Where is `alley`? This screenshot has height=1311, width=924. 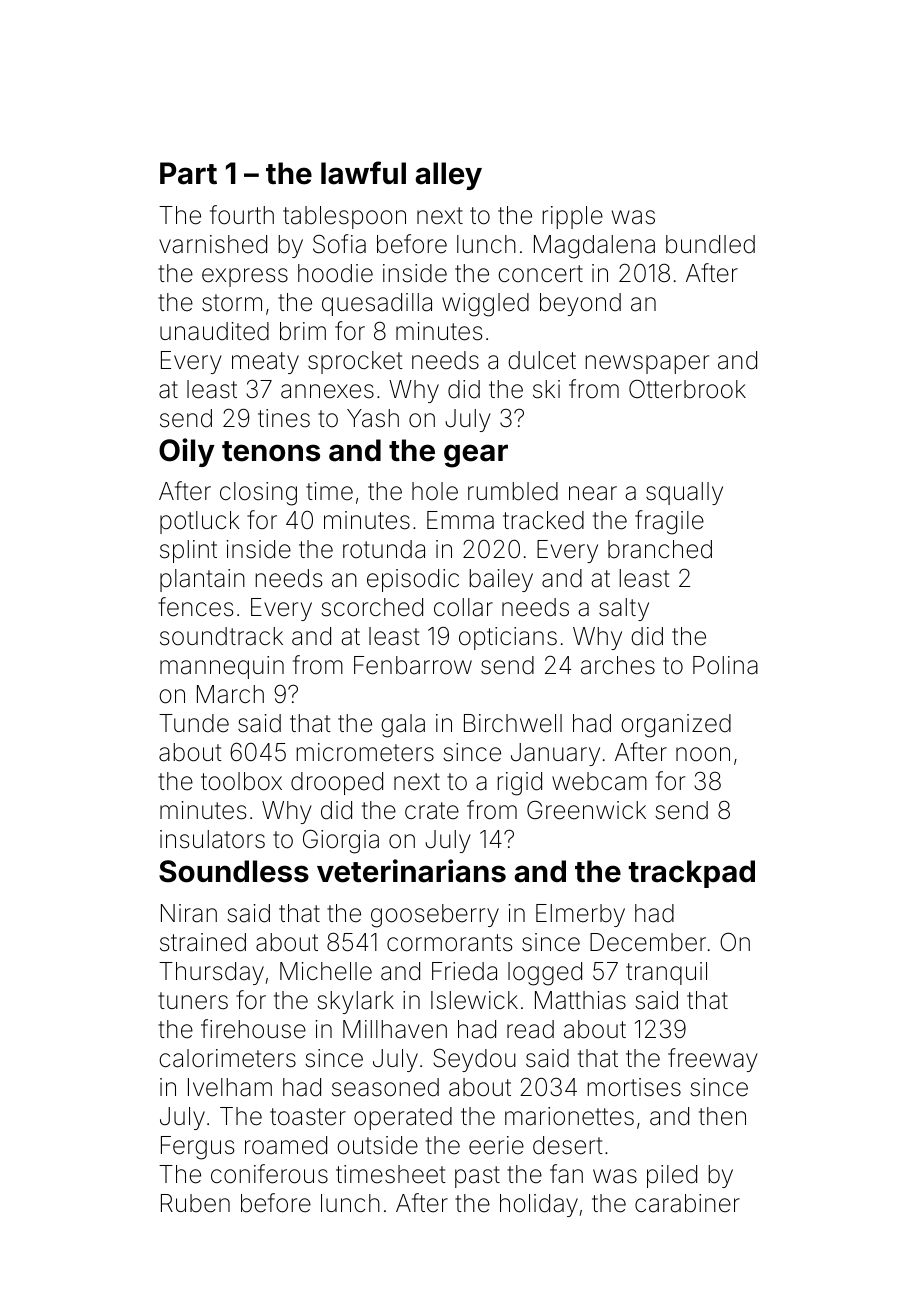
alley is located at coordinates (448, 176).
